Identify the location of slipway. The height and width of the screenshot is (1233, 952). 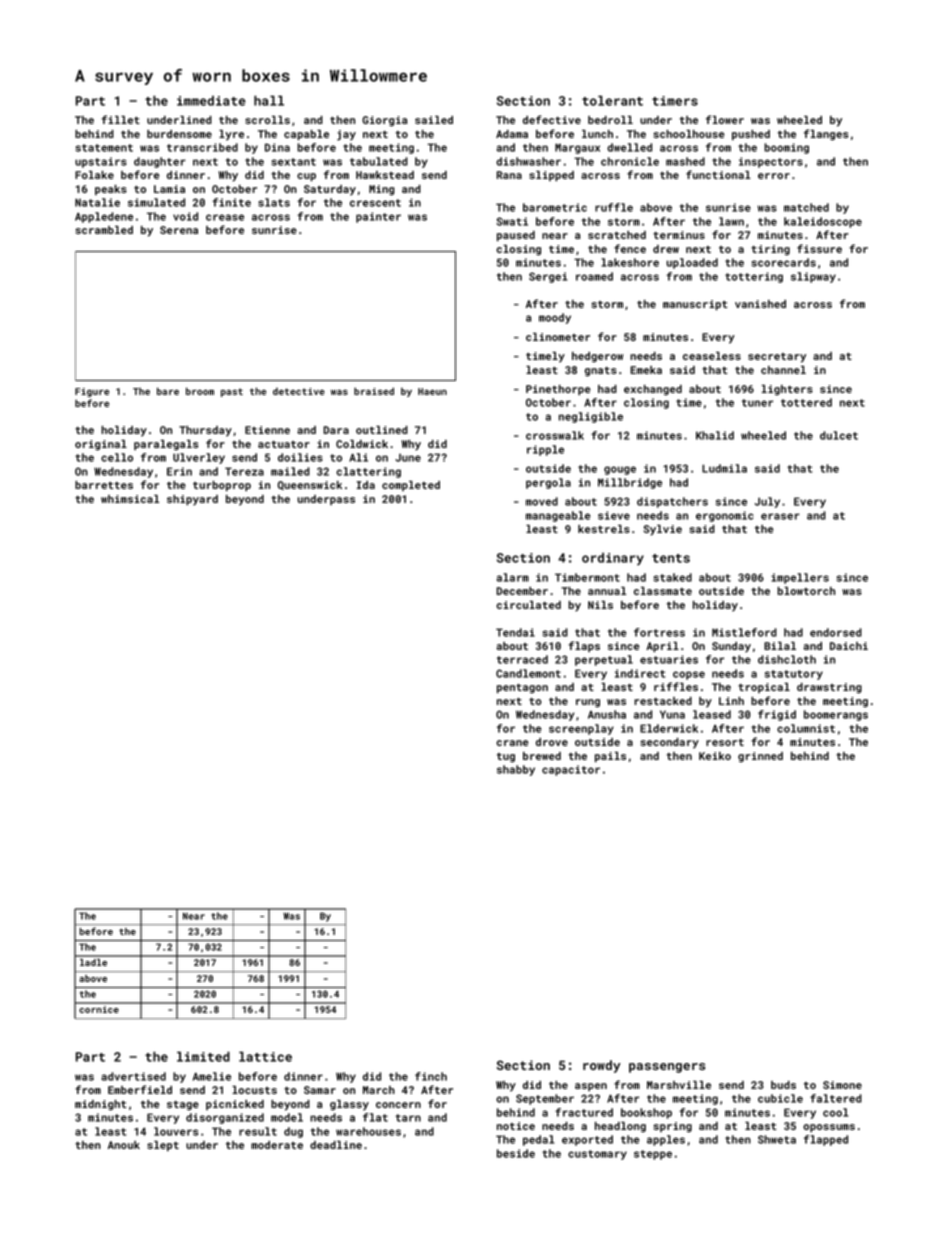
(813, 277).
